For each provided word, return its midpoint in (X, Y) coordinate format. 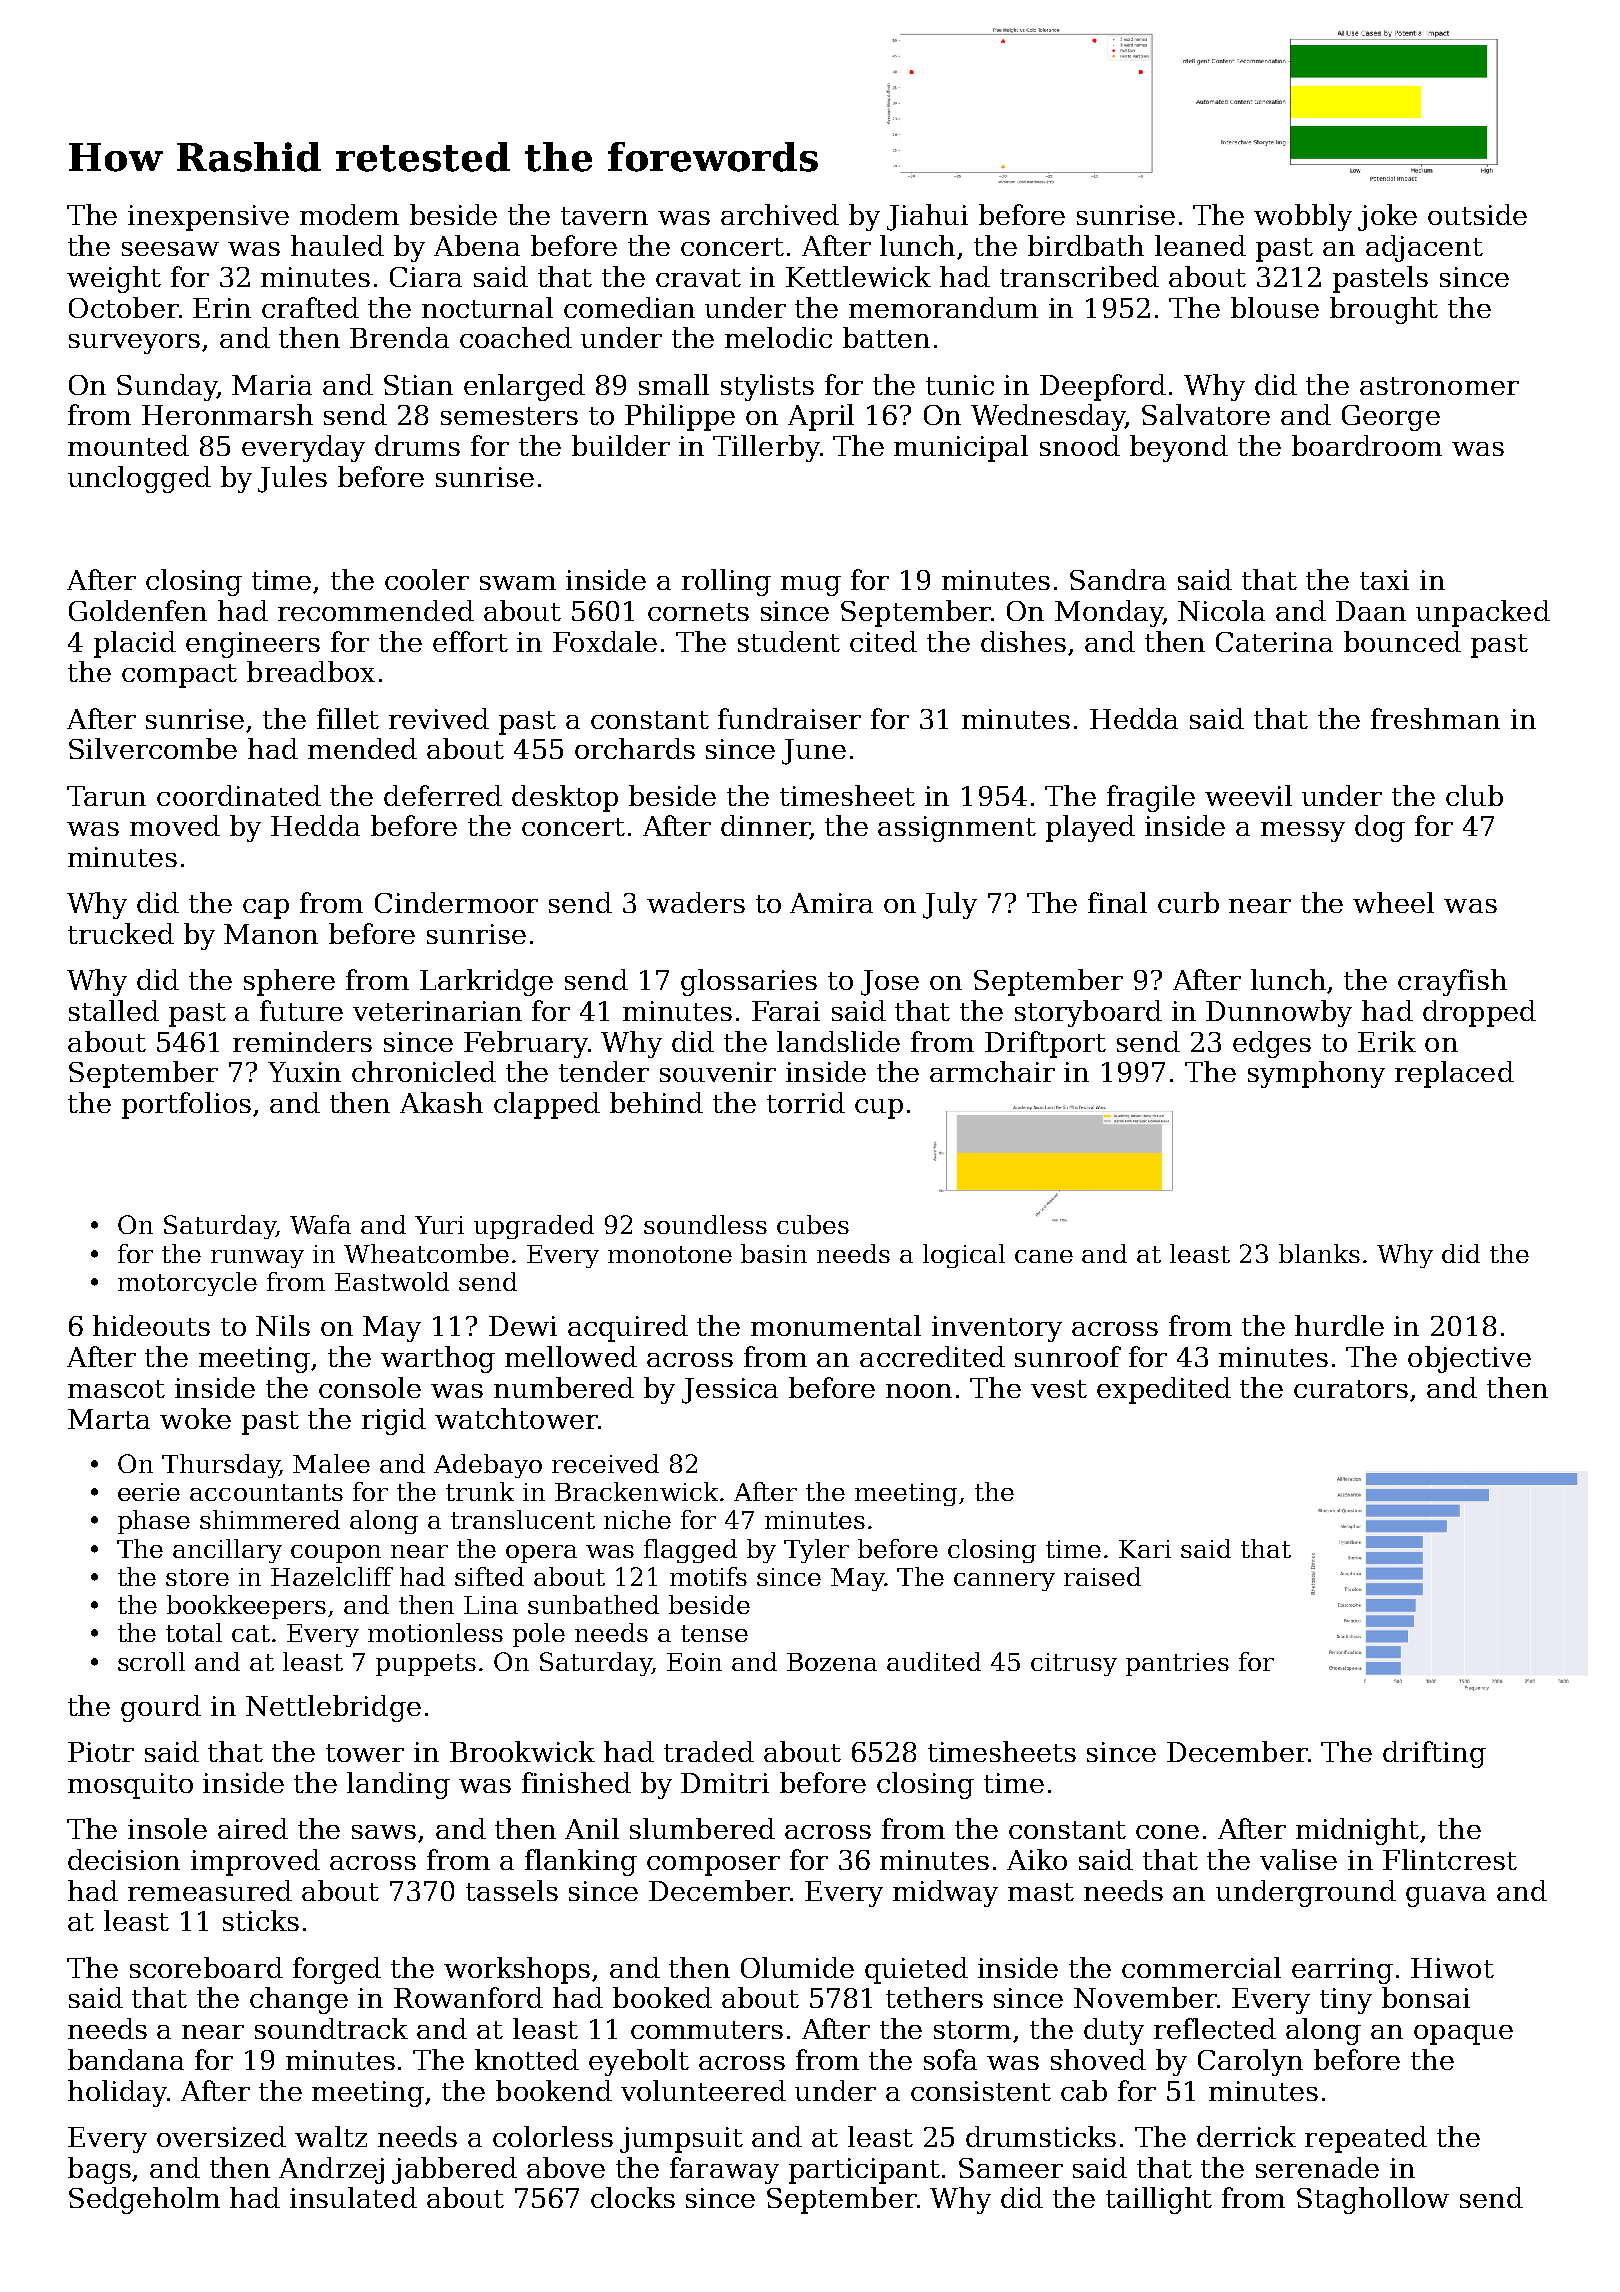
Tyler (816, 1551)
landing (398, 1785)
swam (518, 583)
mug (811, 586)
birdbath (1086, 245)
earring (1342, 1971)
